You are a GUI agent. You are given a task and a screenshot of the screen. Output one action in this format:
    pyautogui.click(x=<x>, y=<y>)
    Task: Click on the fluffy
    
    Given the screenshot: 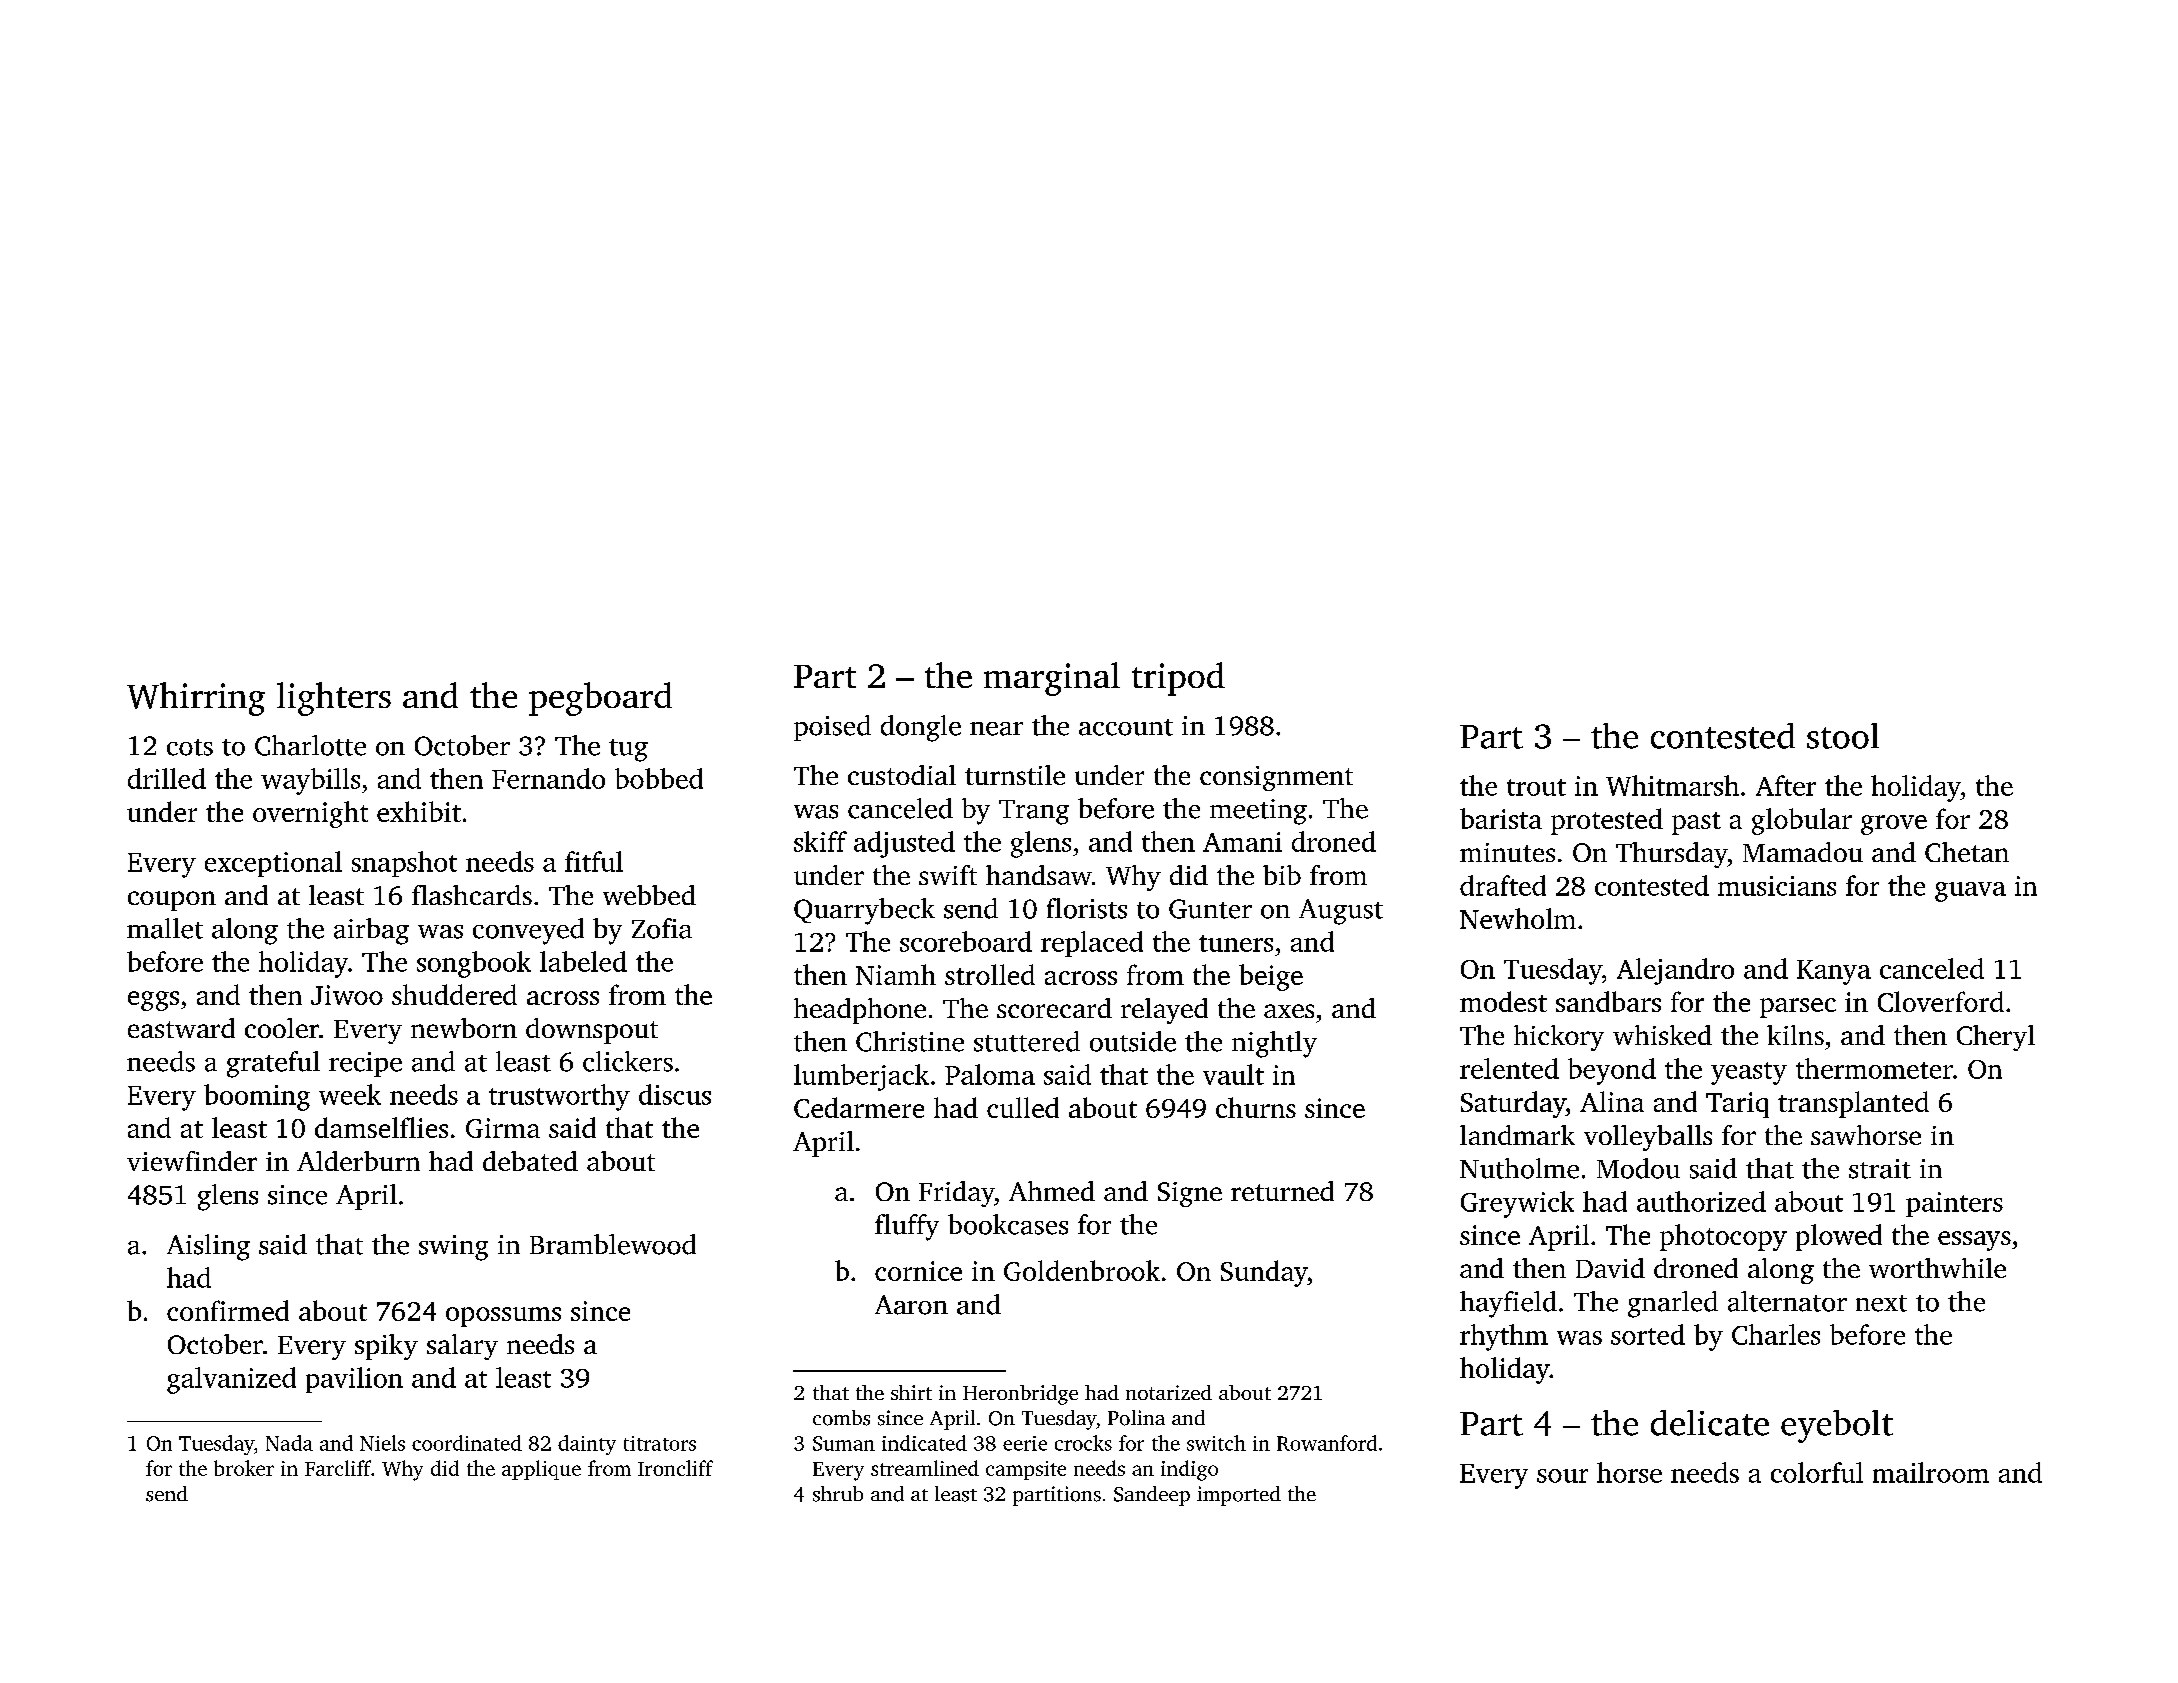 What is the action you would take?
    pyautogui.click(x=907, y=1227)
